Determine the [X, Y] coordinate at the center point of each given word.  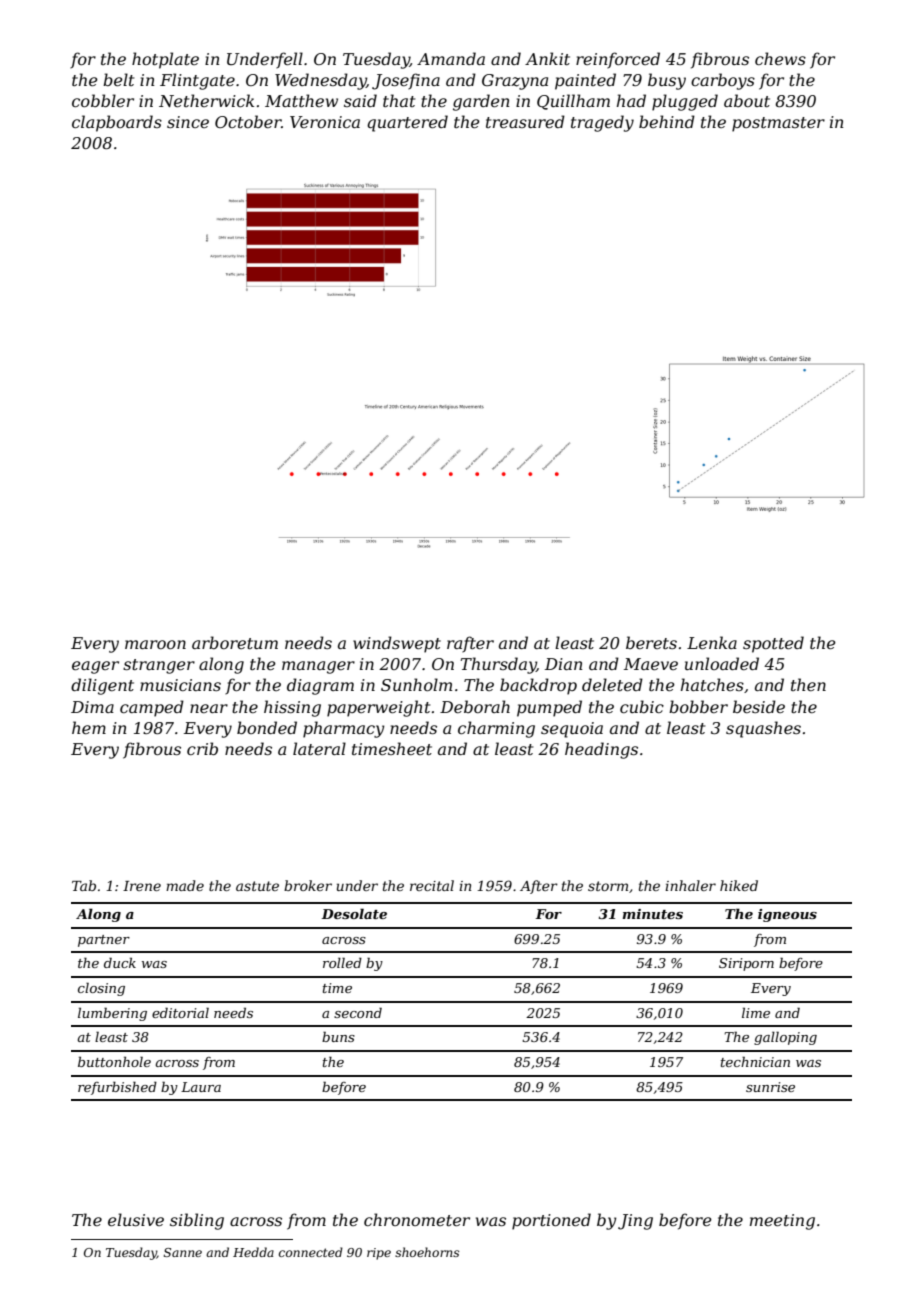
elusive [136, 1219]
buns [338, 1036]
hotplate [165, 60]
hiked [739, 885]
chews [780, 58]
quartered [407, 123]
